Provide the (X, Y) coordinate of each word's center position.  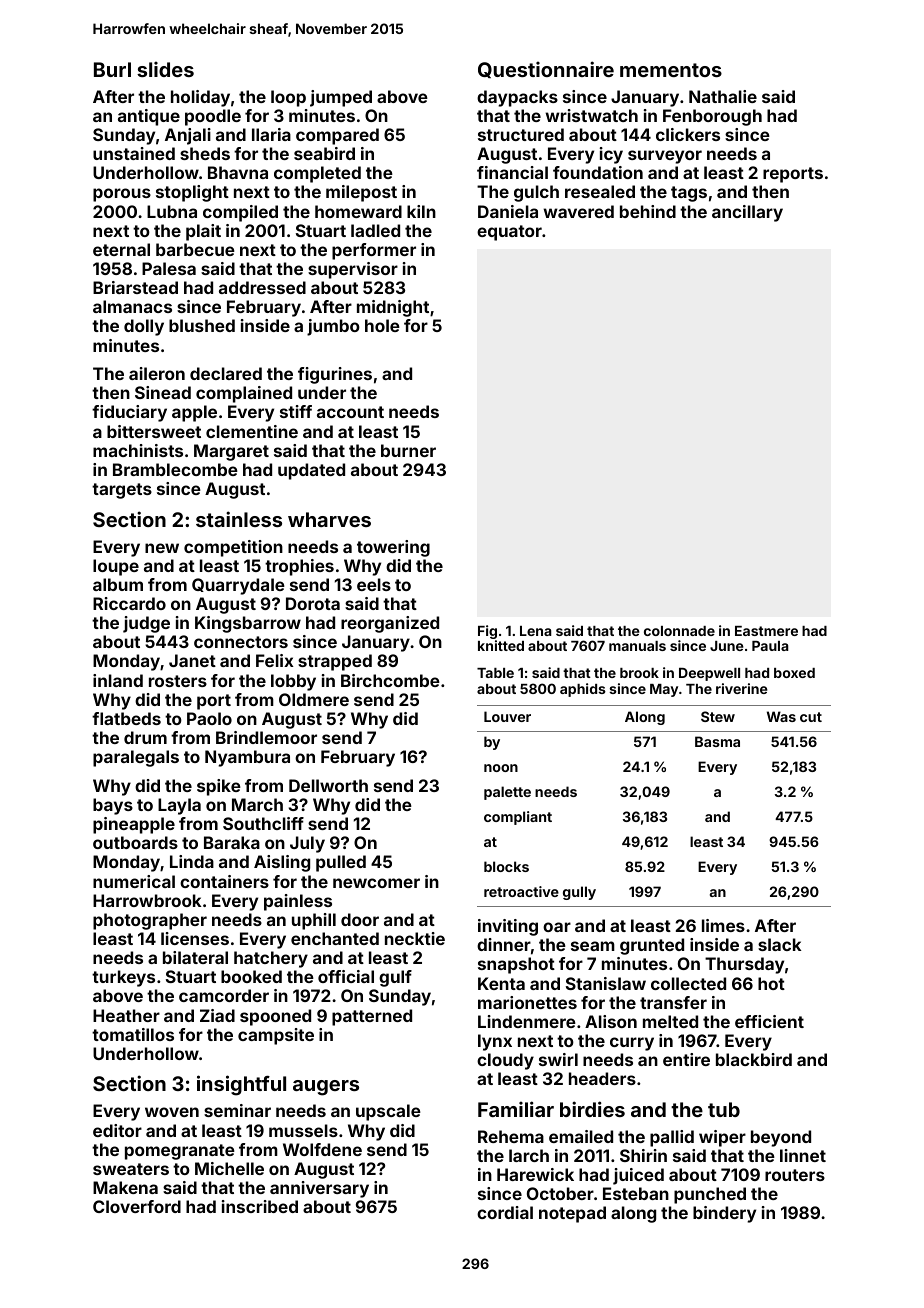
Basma (717, 741)
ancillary (747, 213)
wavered (578, 211)
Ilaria (271, 134)
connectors (241, 642)
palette (507, 793)
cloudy (505, 1061)
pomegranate (180, 1152)
